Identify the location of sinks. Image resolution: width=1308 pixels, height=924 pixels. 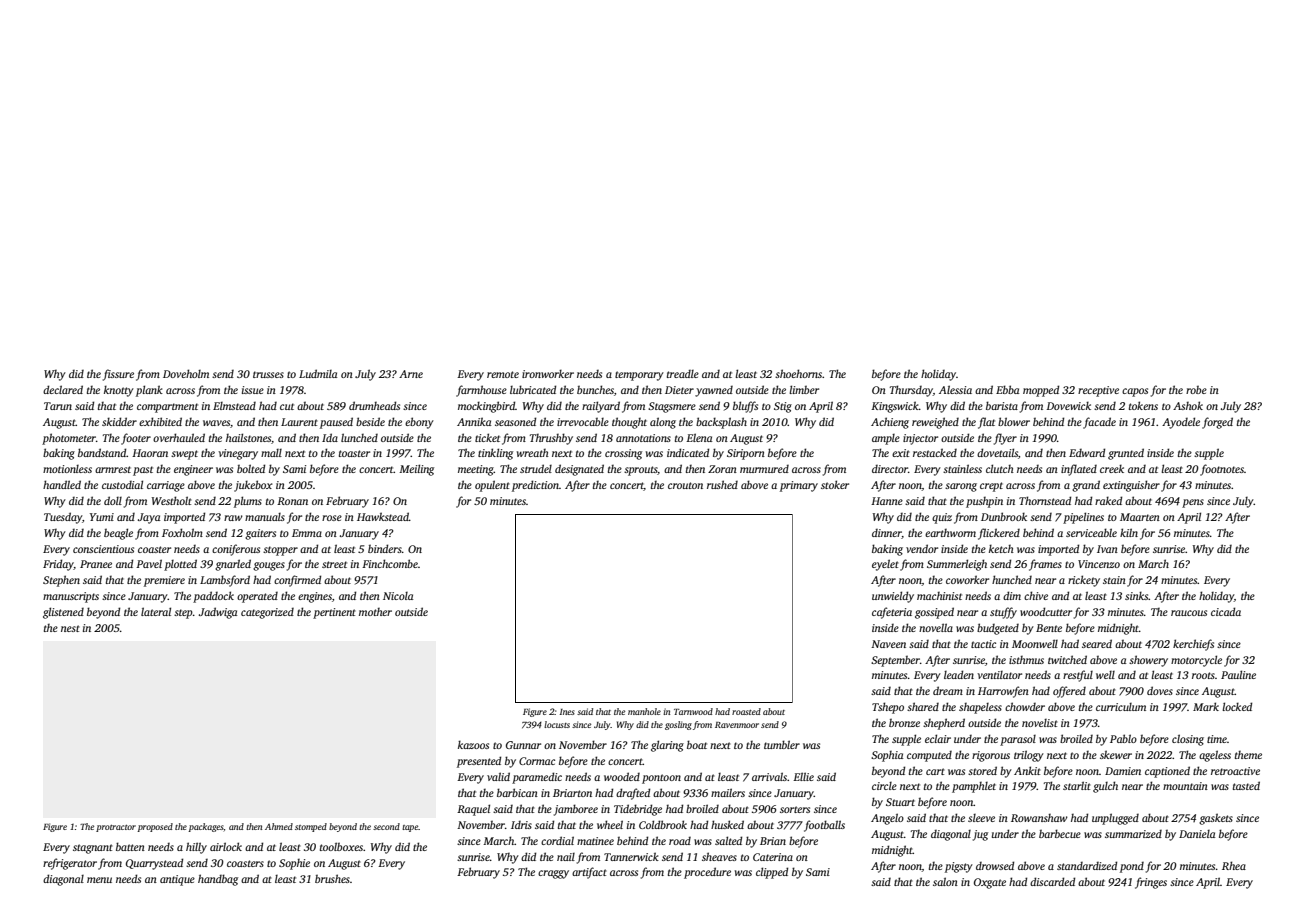
(1137, 595).
